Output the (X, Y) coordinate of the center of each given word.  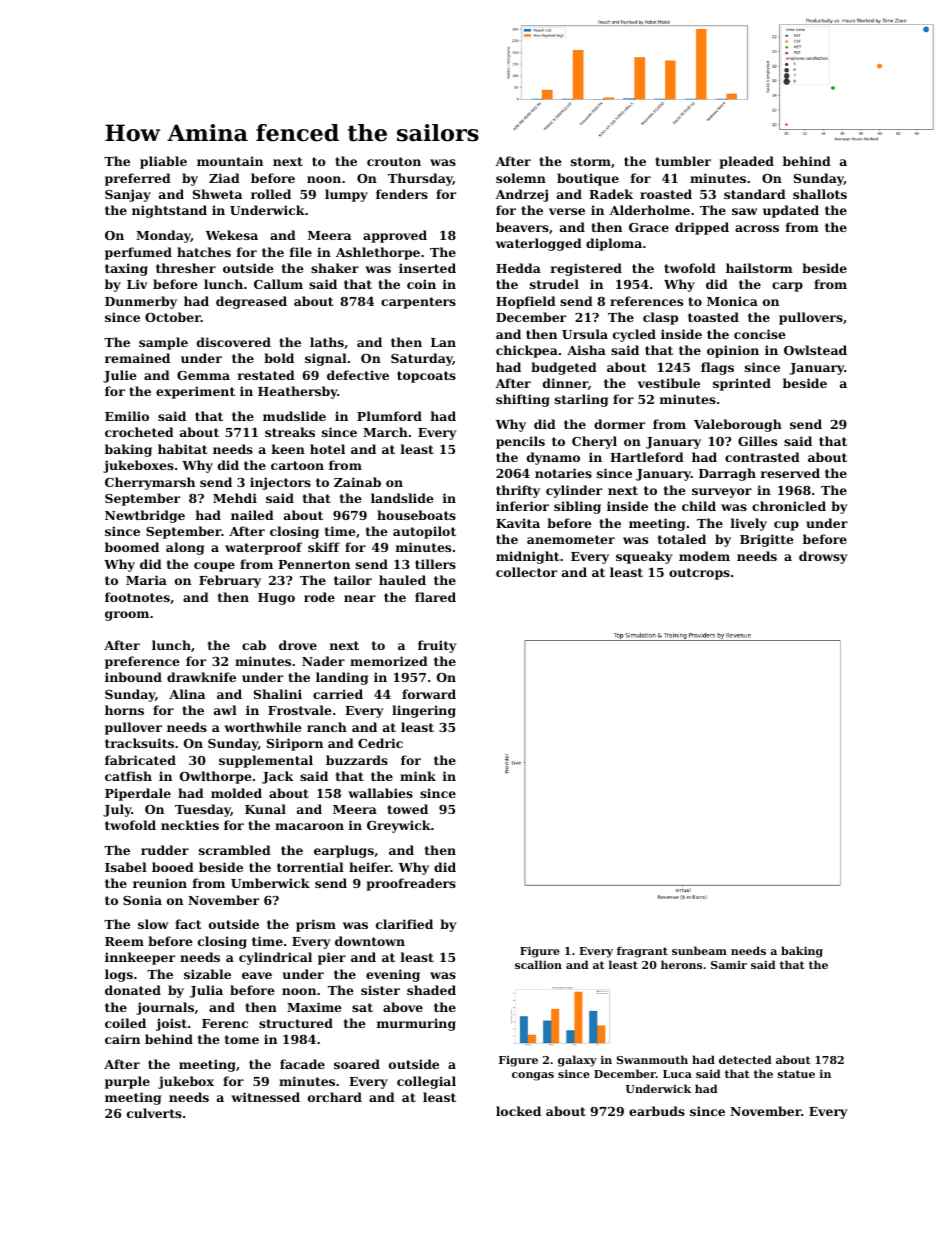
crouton (394, 161)
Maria (146, 580)
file (301, 252)
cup (786, 526)
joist (171, 1024)
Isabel (126, 867)
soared (357, 1064)
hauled (402, 580)
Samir (729, 965)
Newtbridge (145, 516)
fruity (437, 646)
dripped (702, 228)
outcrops (699, 574)
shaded (431, 990)
